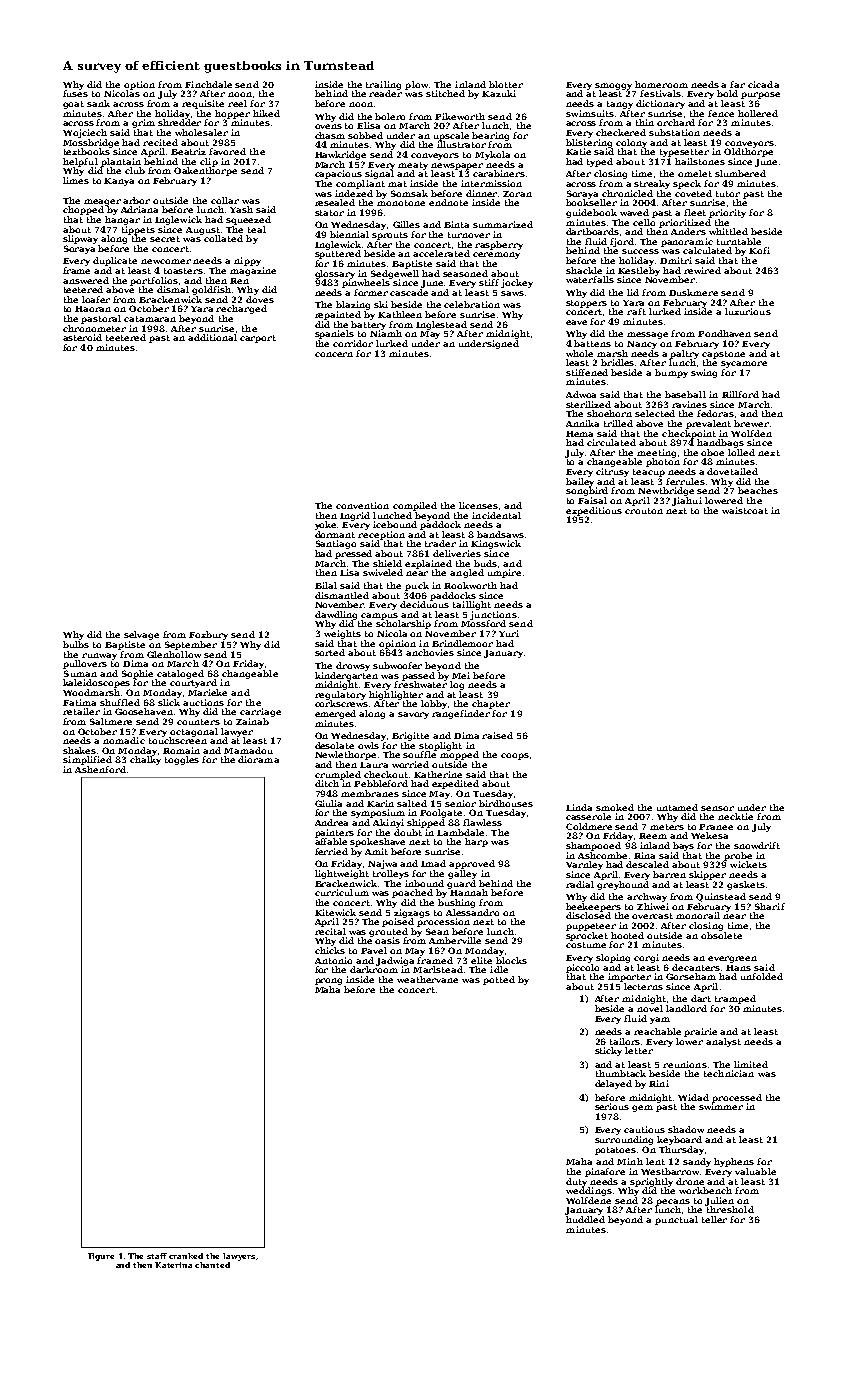  What do you see at coordinates (679, 1140) in the document?
I see `keyboard` at bounding box center [679, 1140].
